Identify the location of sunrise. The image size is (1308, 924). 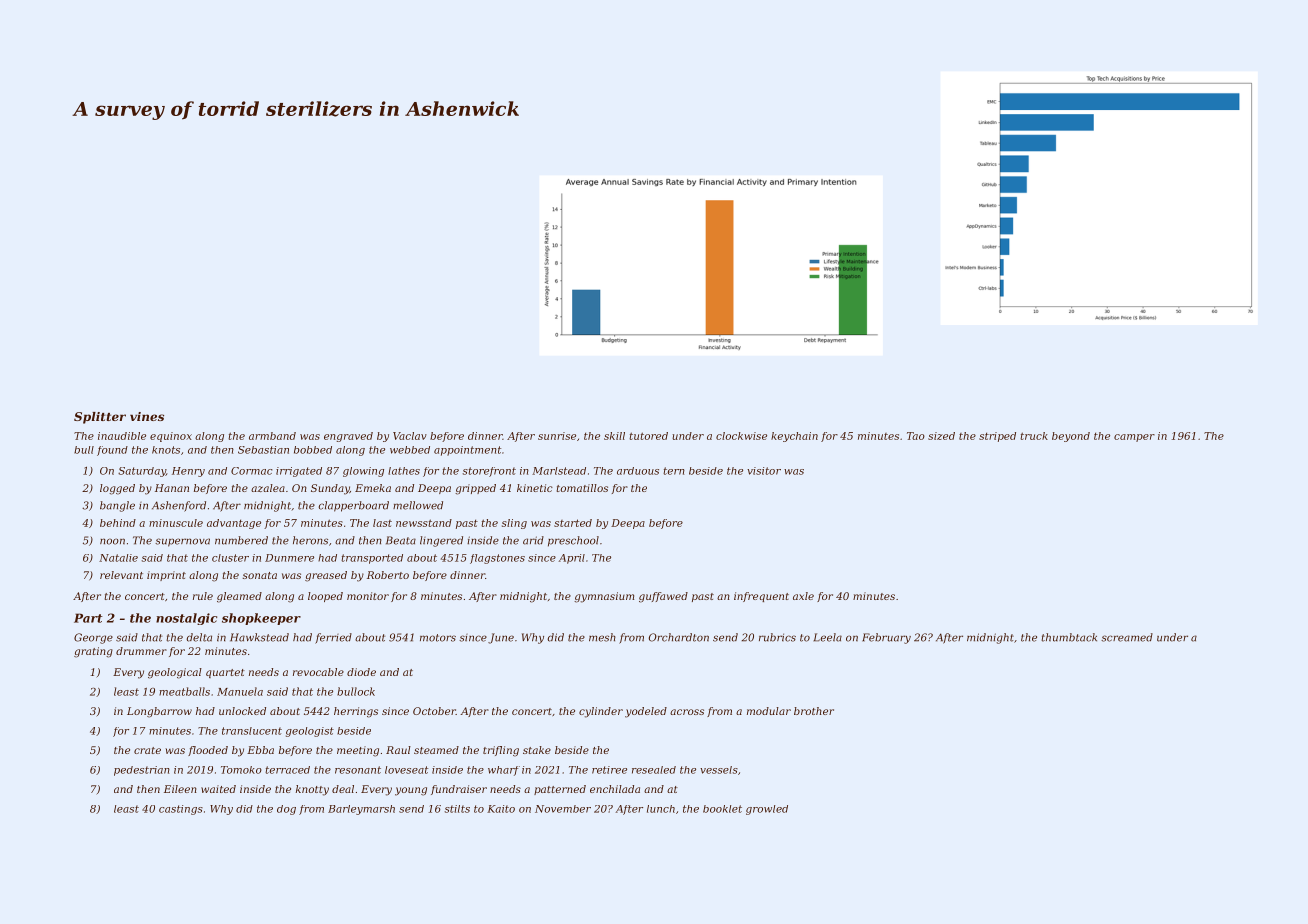
(557, 436).
